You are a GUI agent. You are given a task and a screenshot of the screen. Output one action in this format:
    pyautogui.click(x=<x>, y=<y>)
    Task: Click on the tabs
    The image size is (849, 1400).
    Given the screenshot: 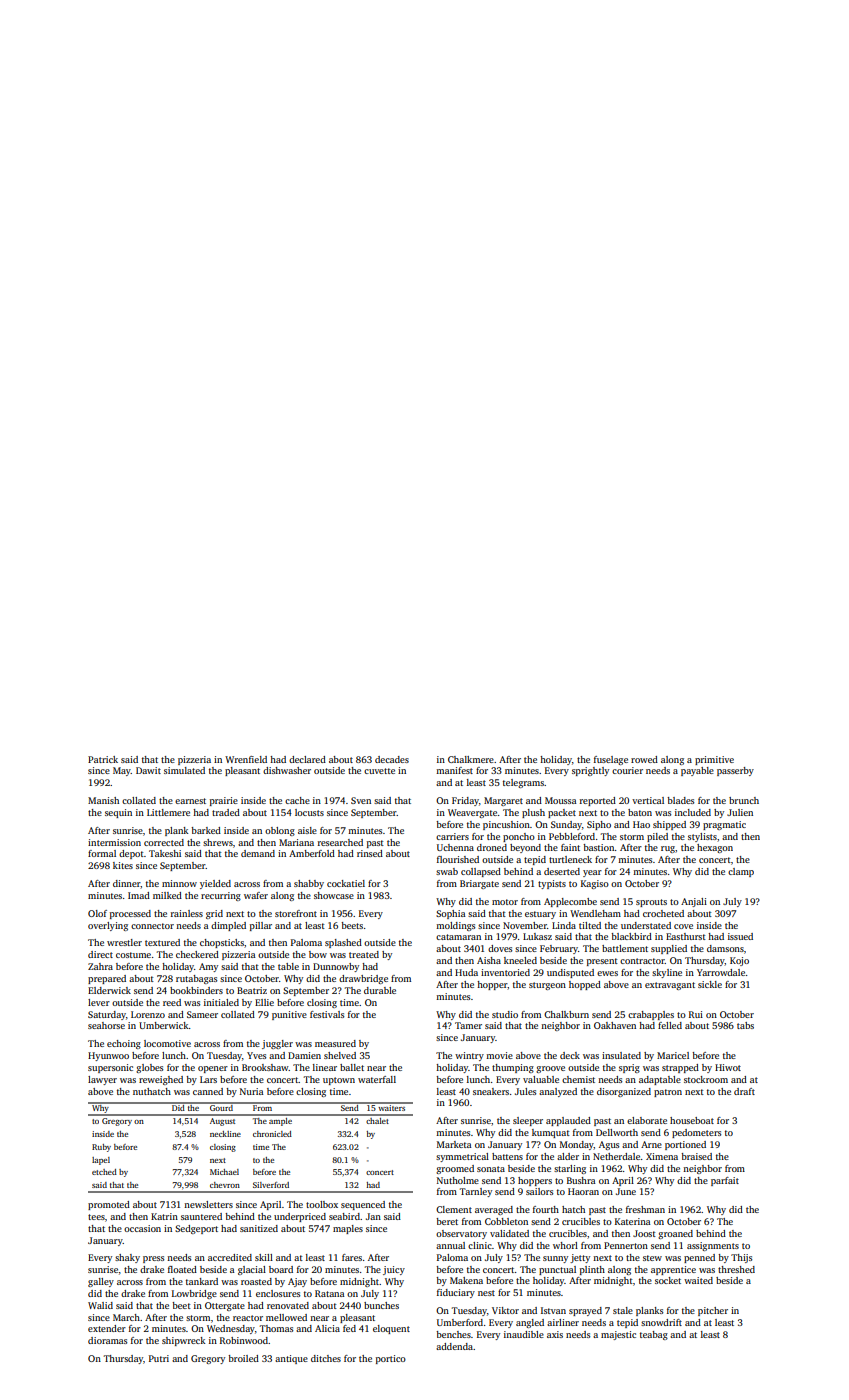 What is the action you would take?
    pyautogui.click(x=745, y=1025)
